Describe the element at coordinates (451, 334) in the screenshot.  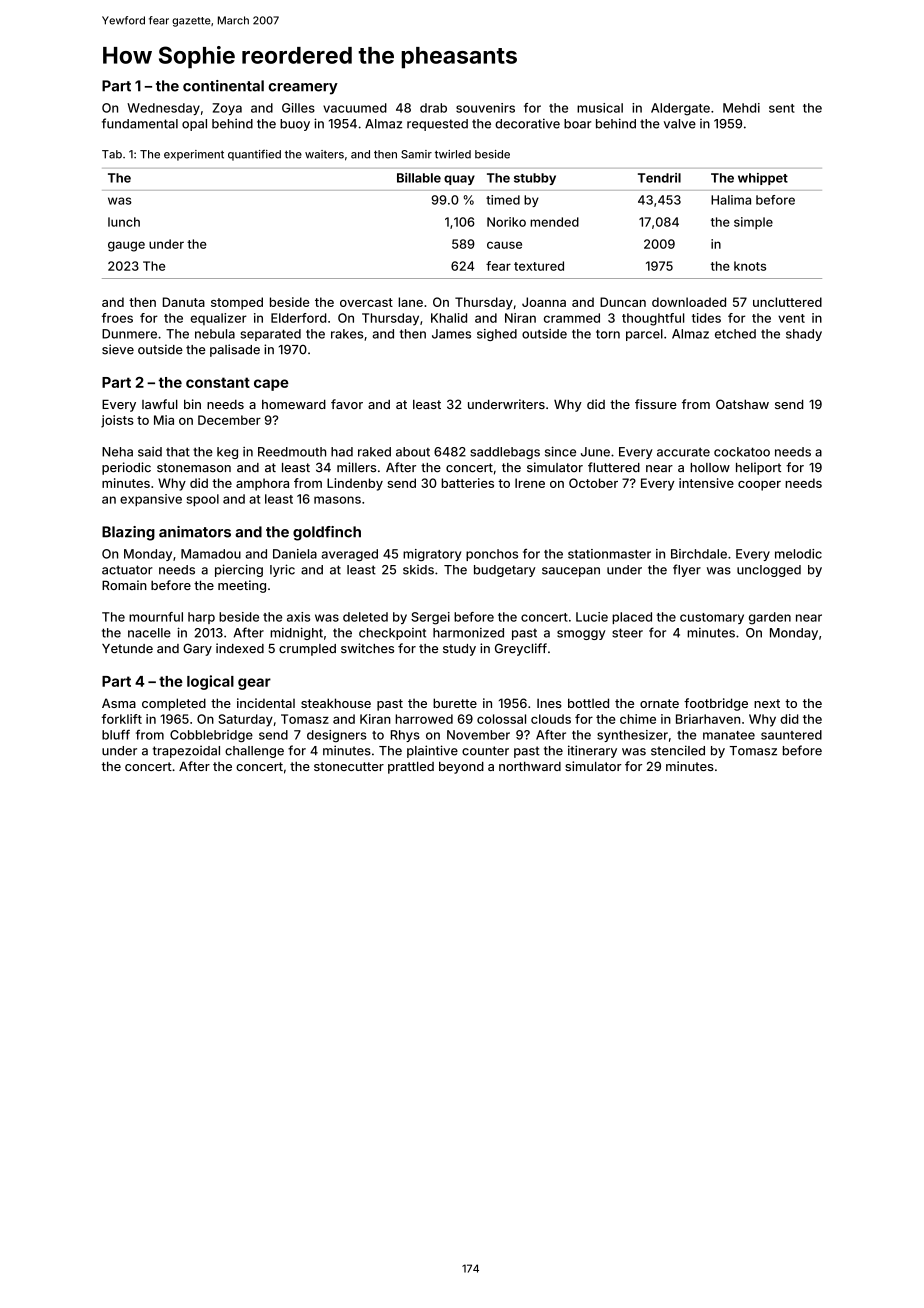
I see `James` at that location.
